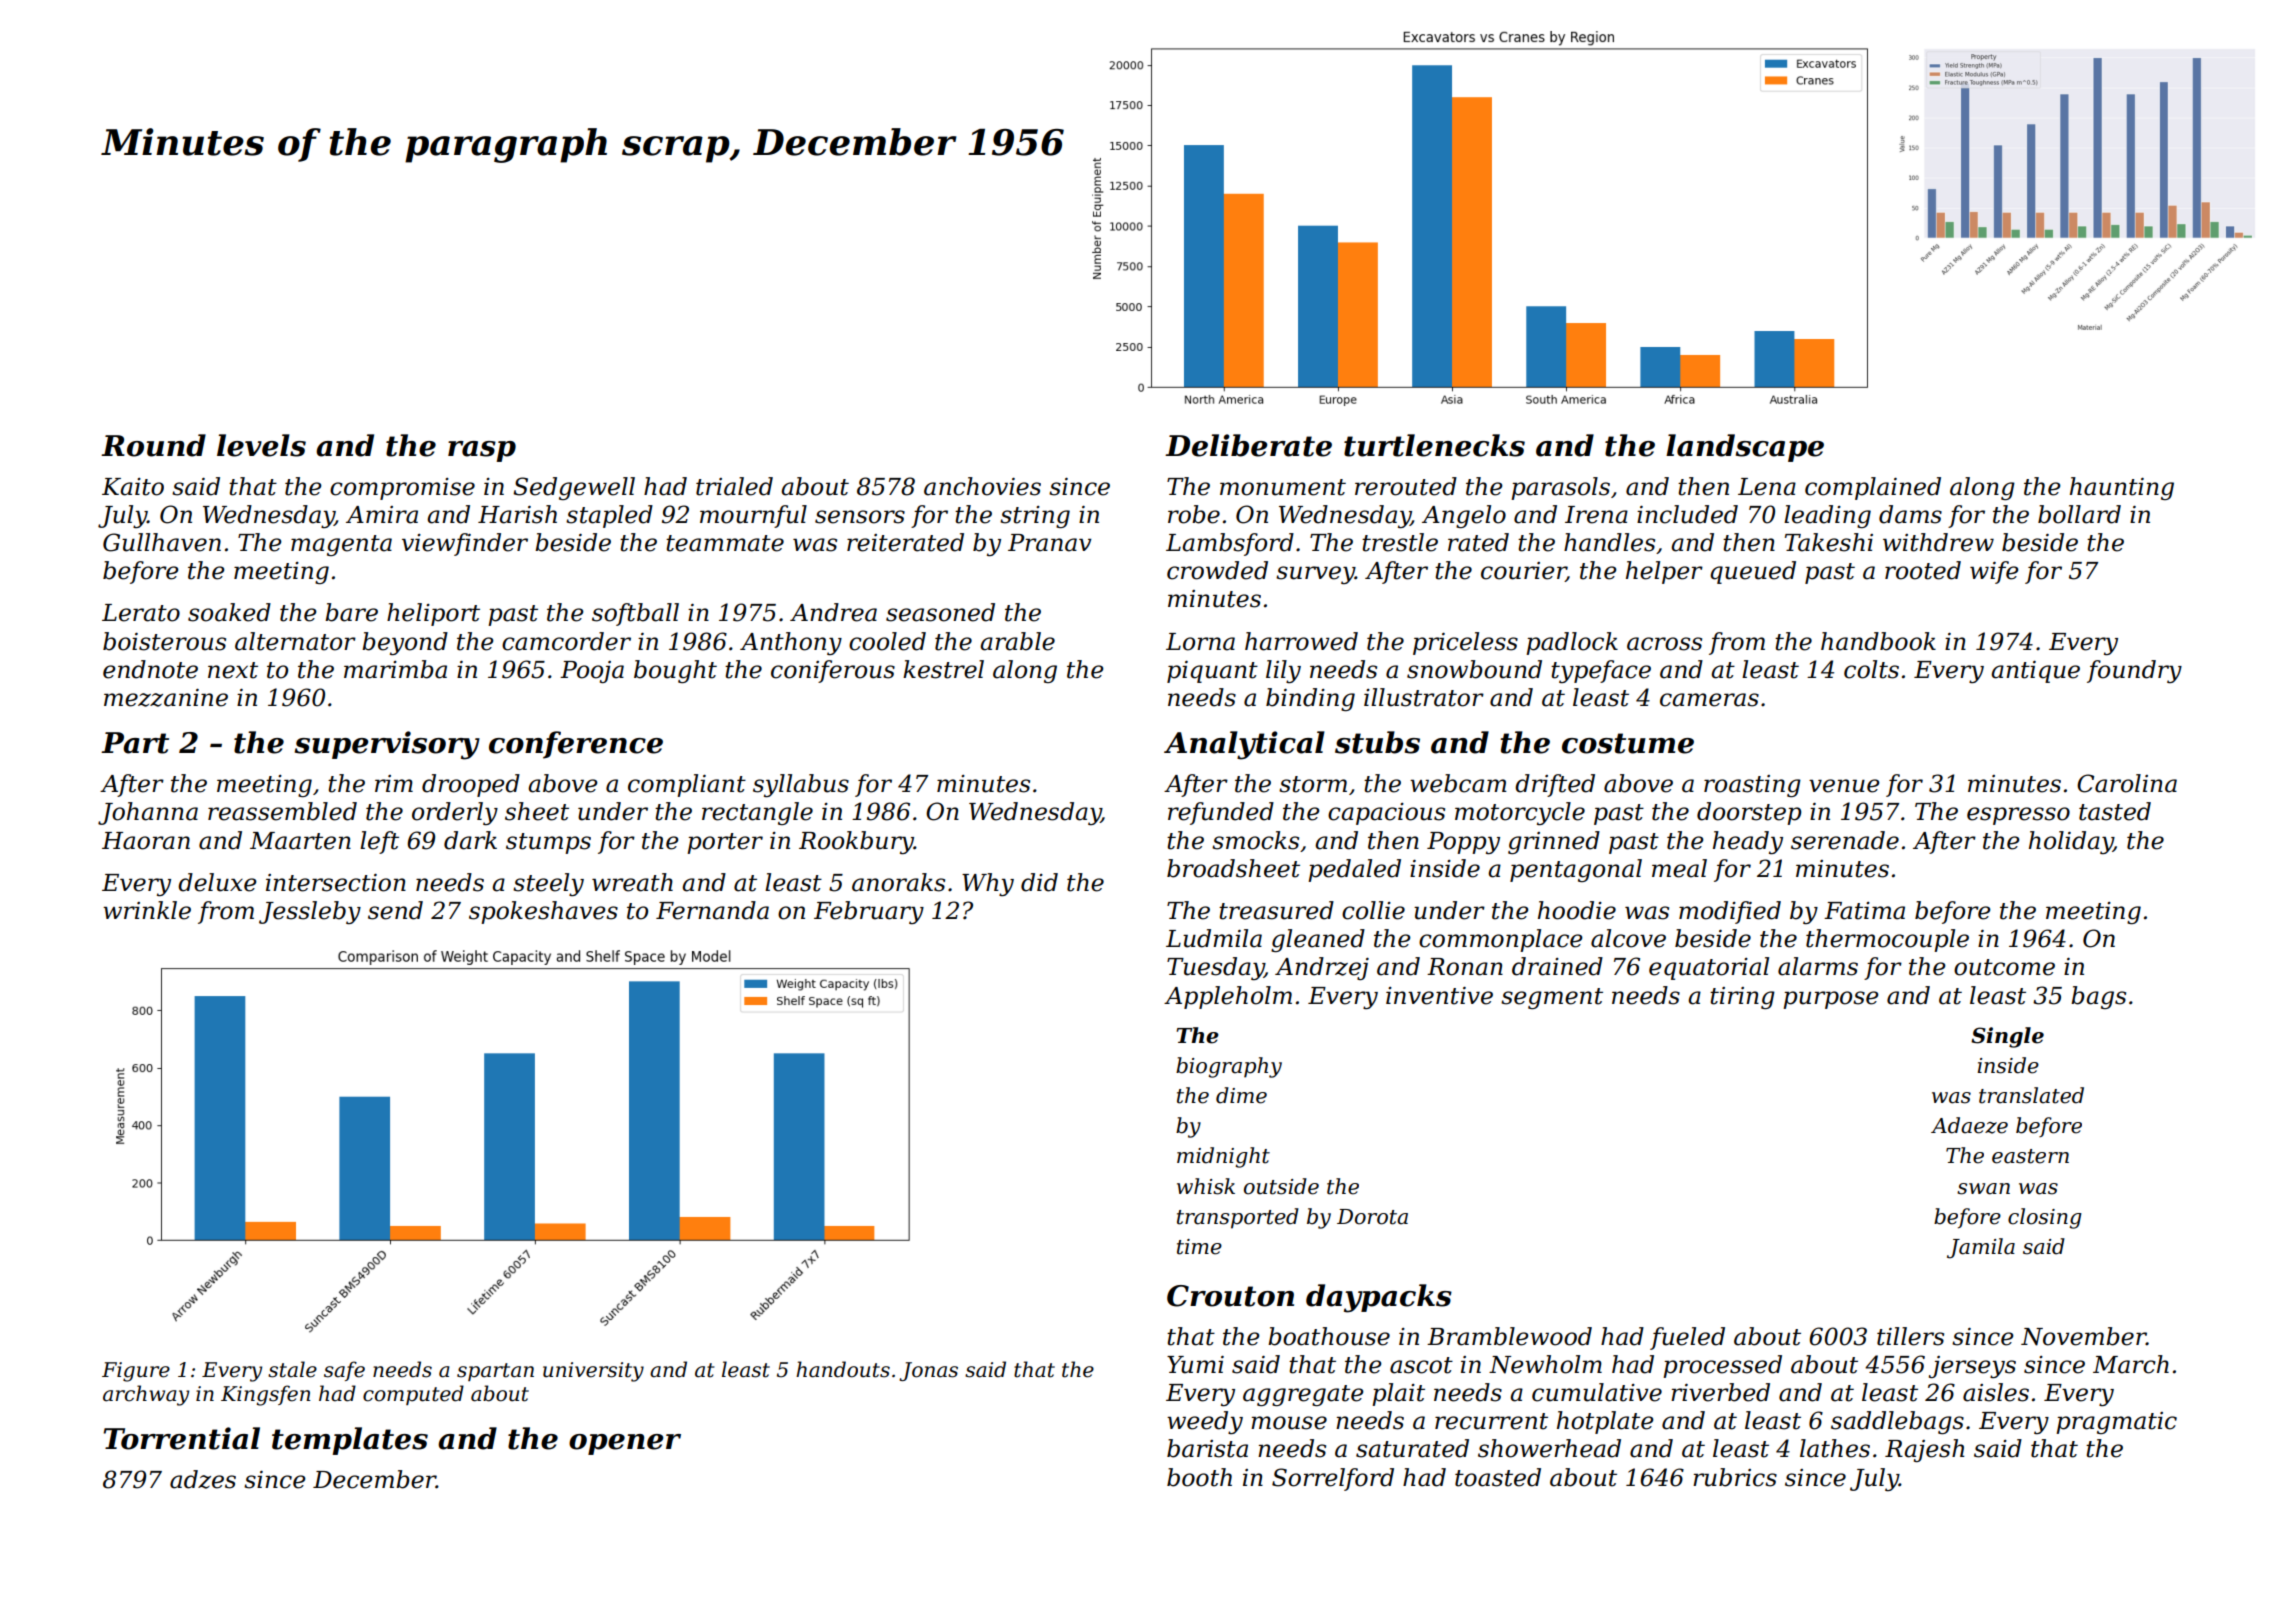  What do you see at coordinates (344, 1371) in the screenshot?
I see `safe` at bounding box center [344, 1371].
